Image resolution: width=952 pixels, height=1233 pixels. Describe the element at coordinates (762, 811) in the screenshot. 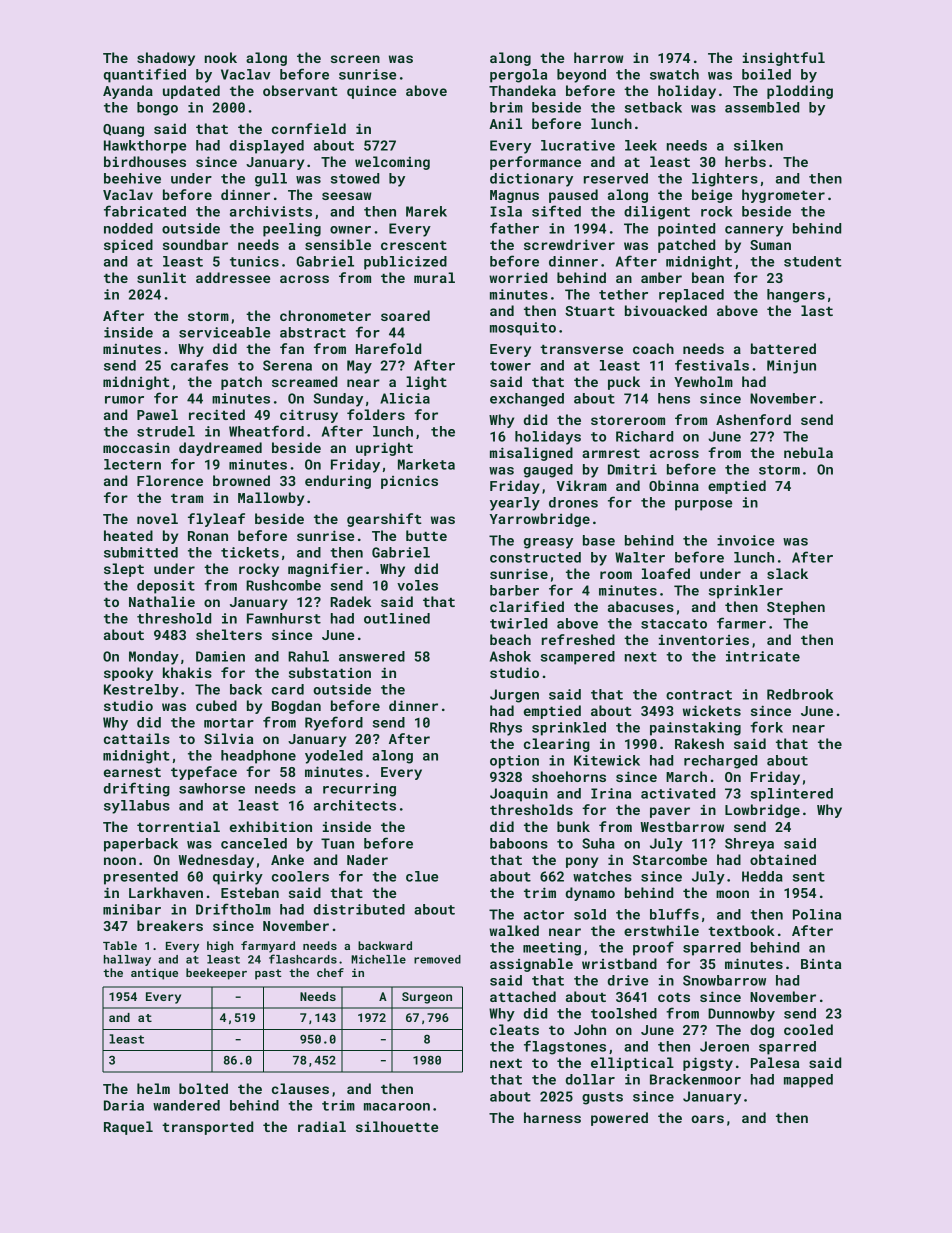

I see `Lowbridge` at that location.
